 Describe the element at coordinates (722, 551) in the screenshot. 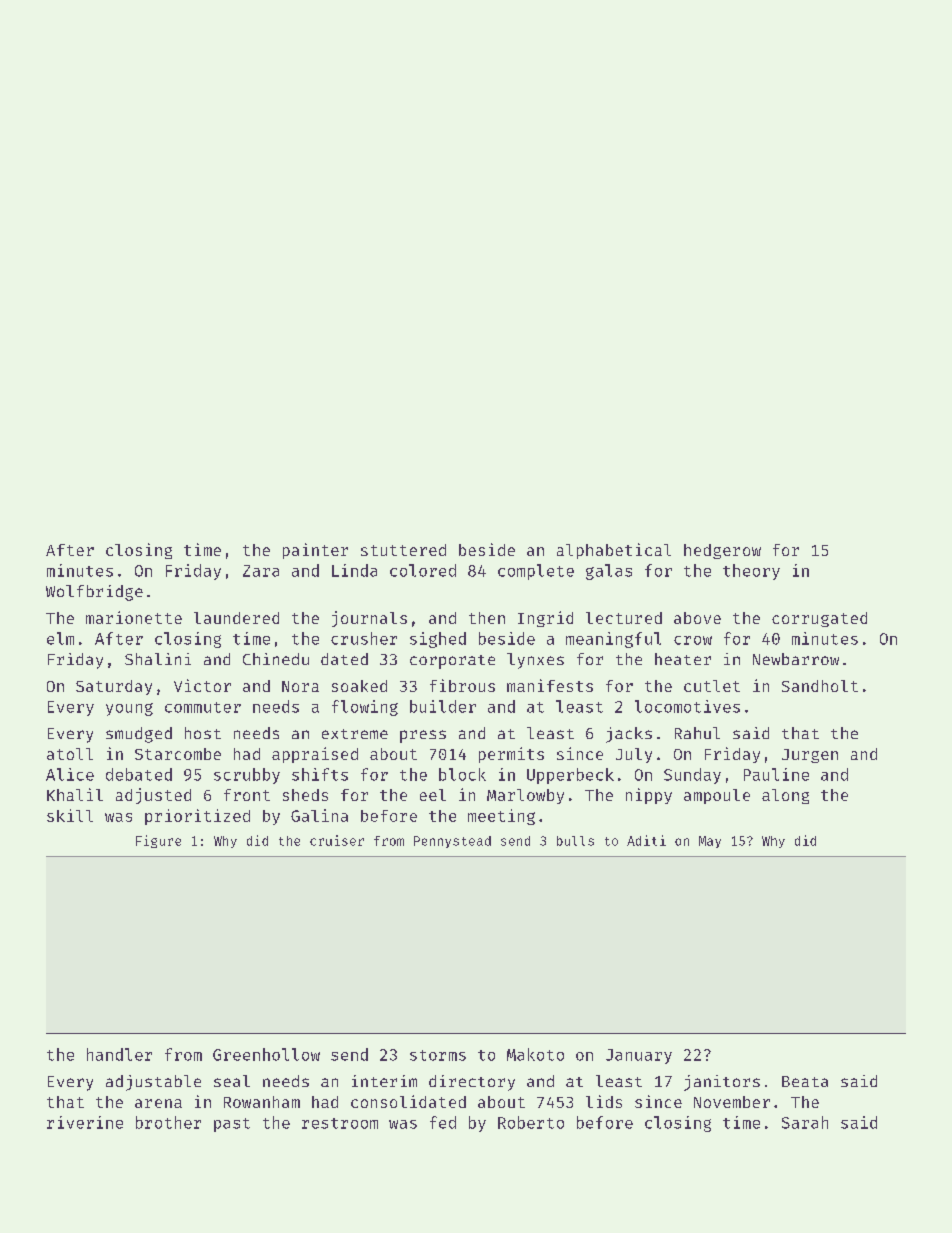

I see `hedgerow` at that location.
